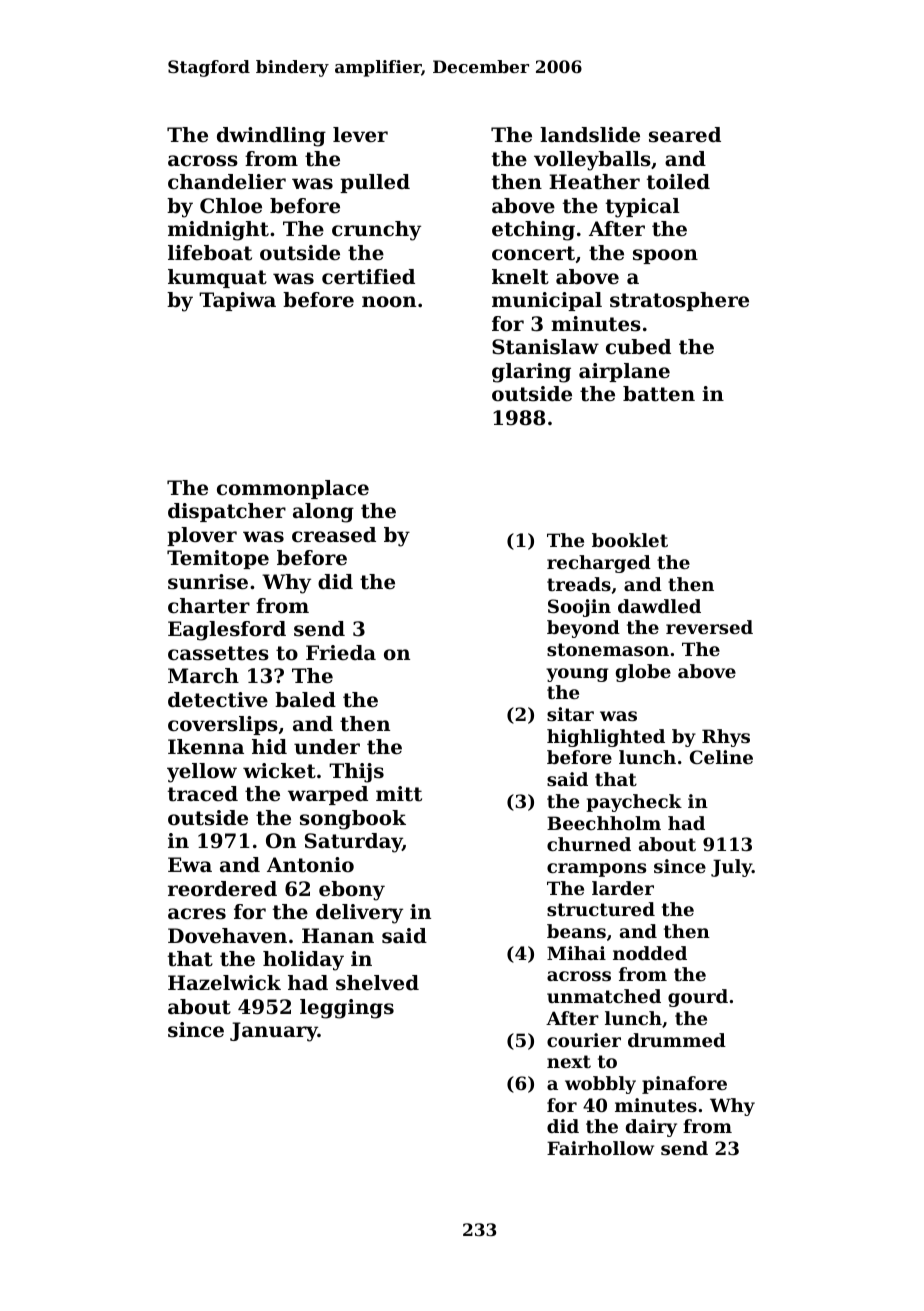 This screenshot has height=1311, width=924. What do you see at coordinates (377, 983) in the screenshot?
I see `shelved` at bounding box center [377, 983].
